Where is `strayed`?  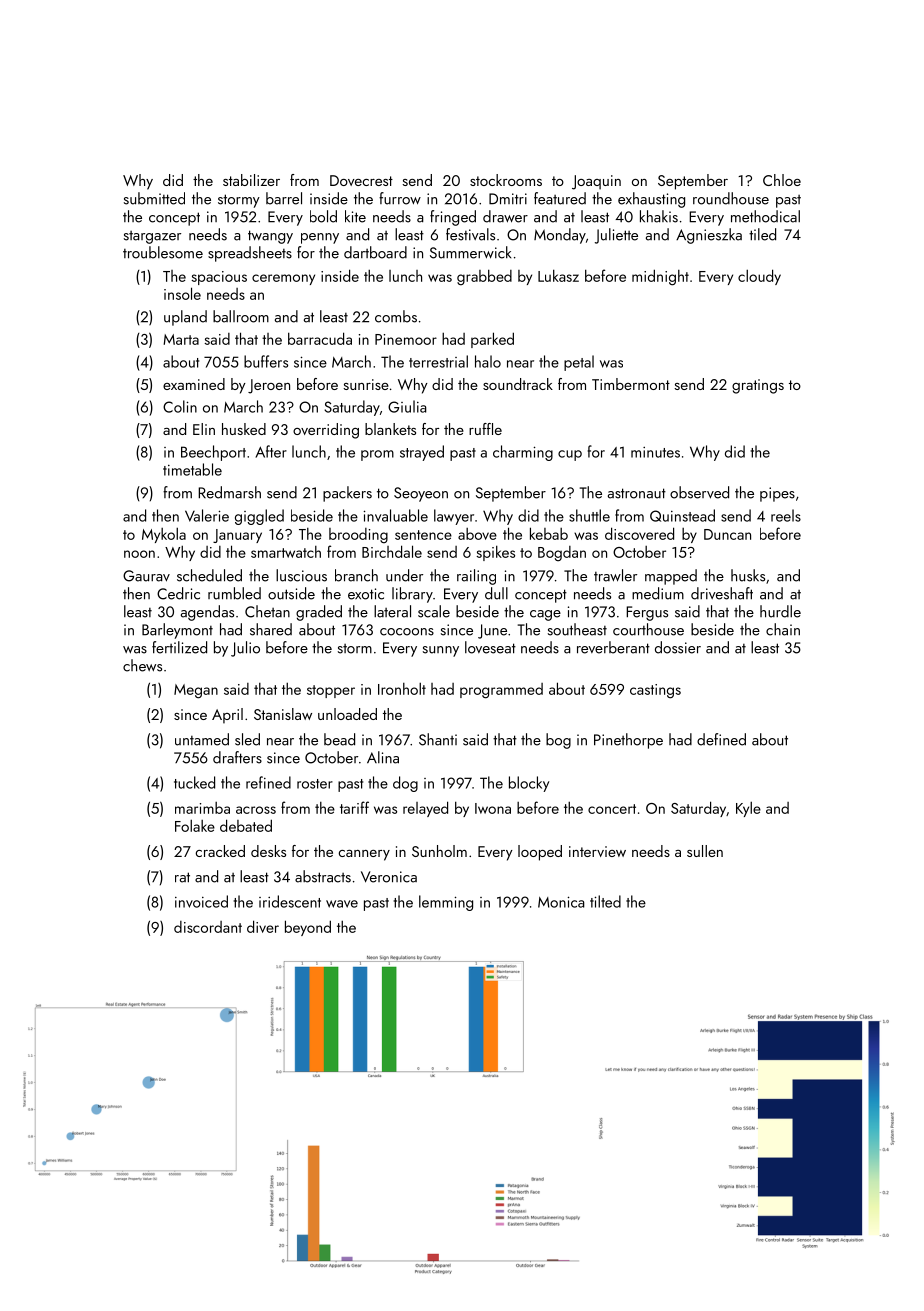
strayed is located at coordinates (422, 453).
